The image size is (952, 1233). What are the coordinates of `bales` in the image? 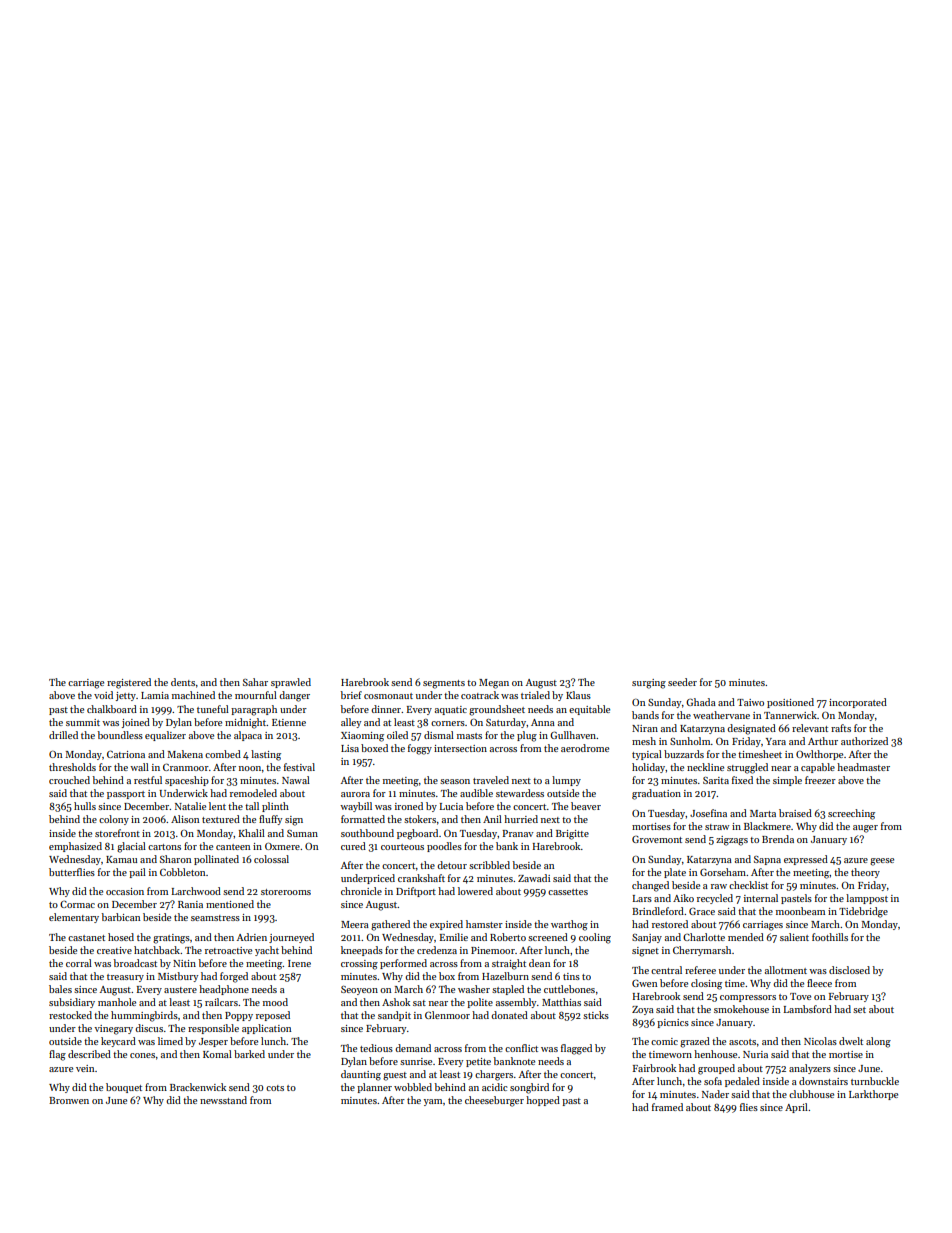 It's located at (60, 989).
